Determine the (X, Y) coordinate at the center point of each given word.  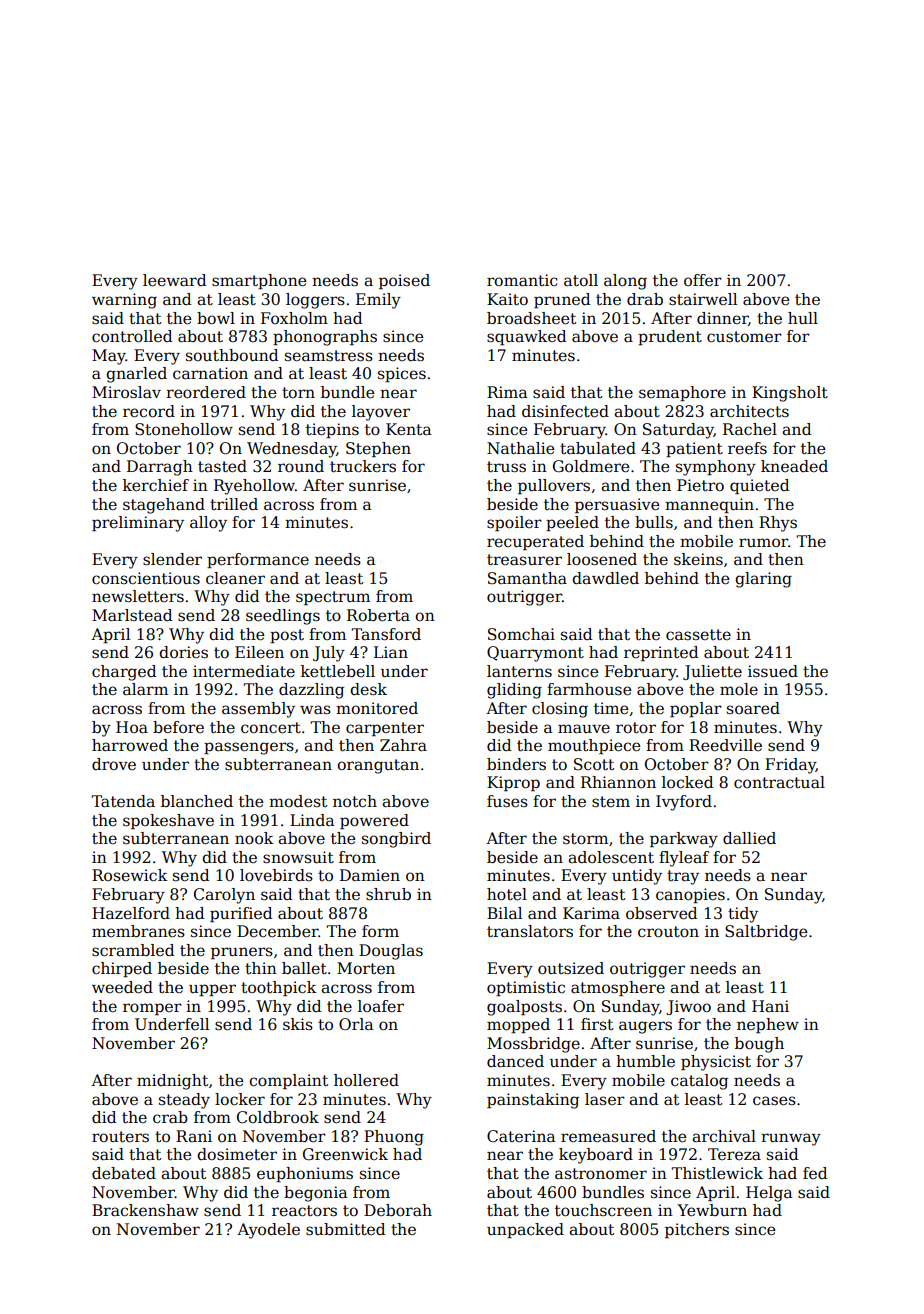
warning (124, 301)
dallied (749, 838)
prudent (670, 337)
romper (152, 1009)
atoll (581, 280)
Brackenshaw (145, 1210)
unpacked (525, 1230)
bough (759, 1045)
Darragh (160, 468)
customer (744, 337)
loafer (381, 1006)
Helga (769, 1194)
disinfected (565, 411)
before (178, 727)
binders (516, 764)
